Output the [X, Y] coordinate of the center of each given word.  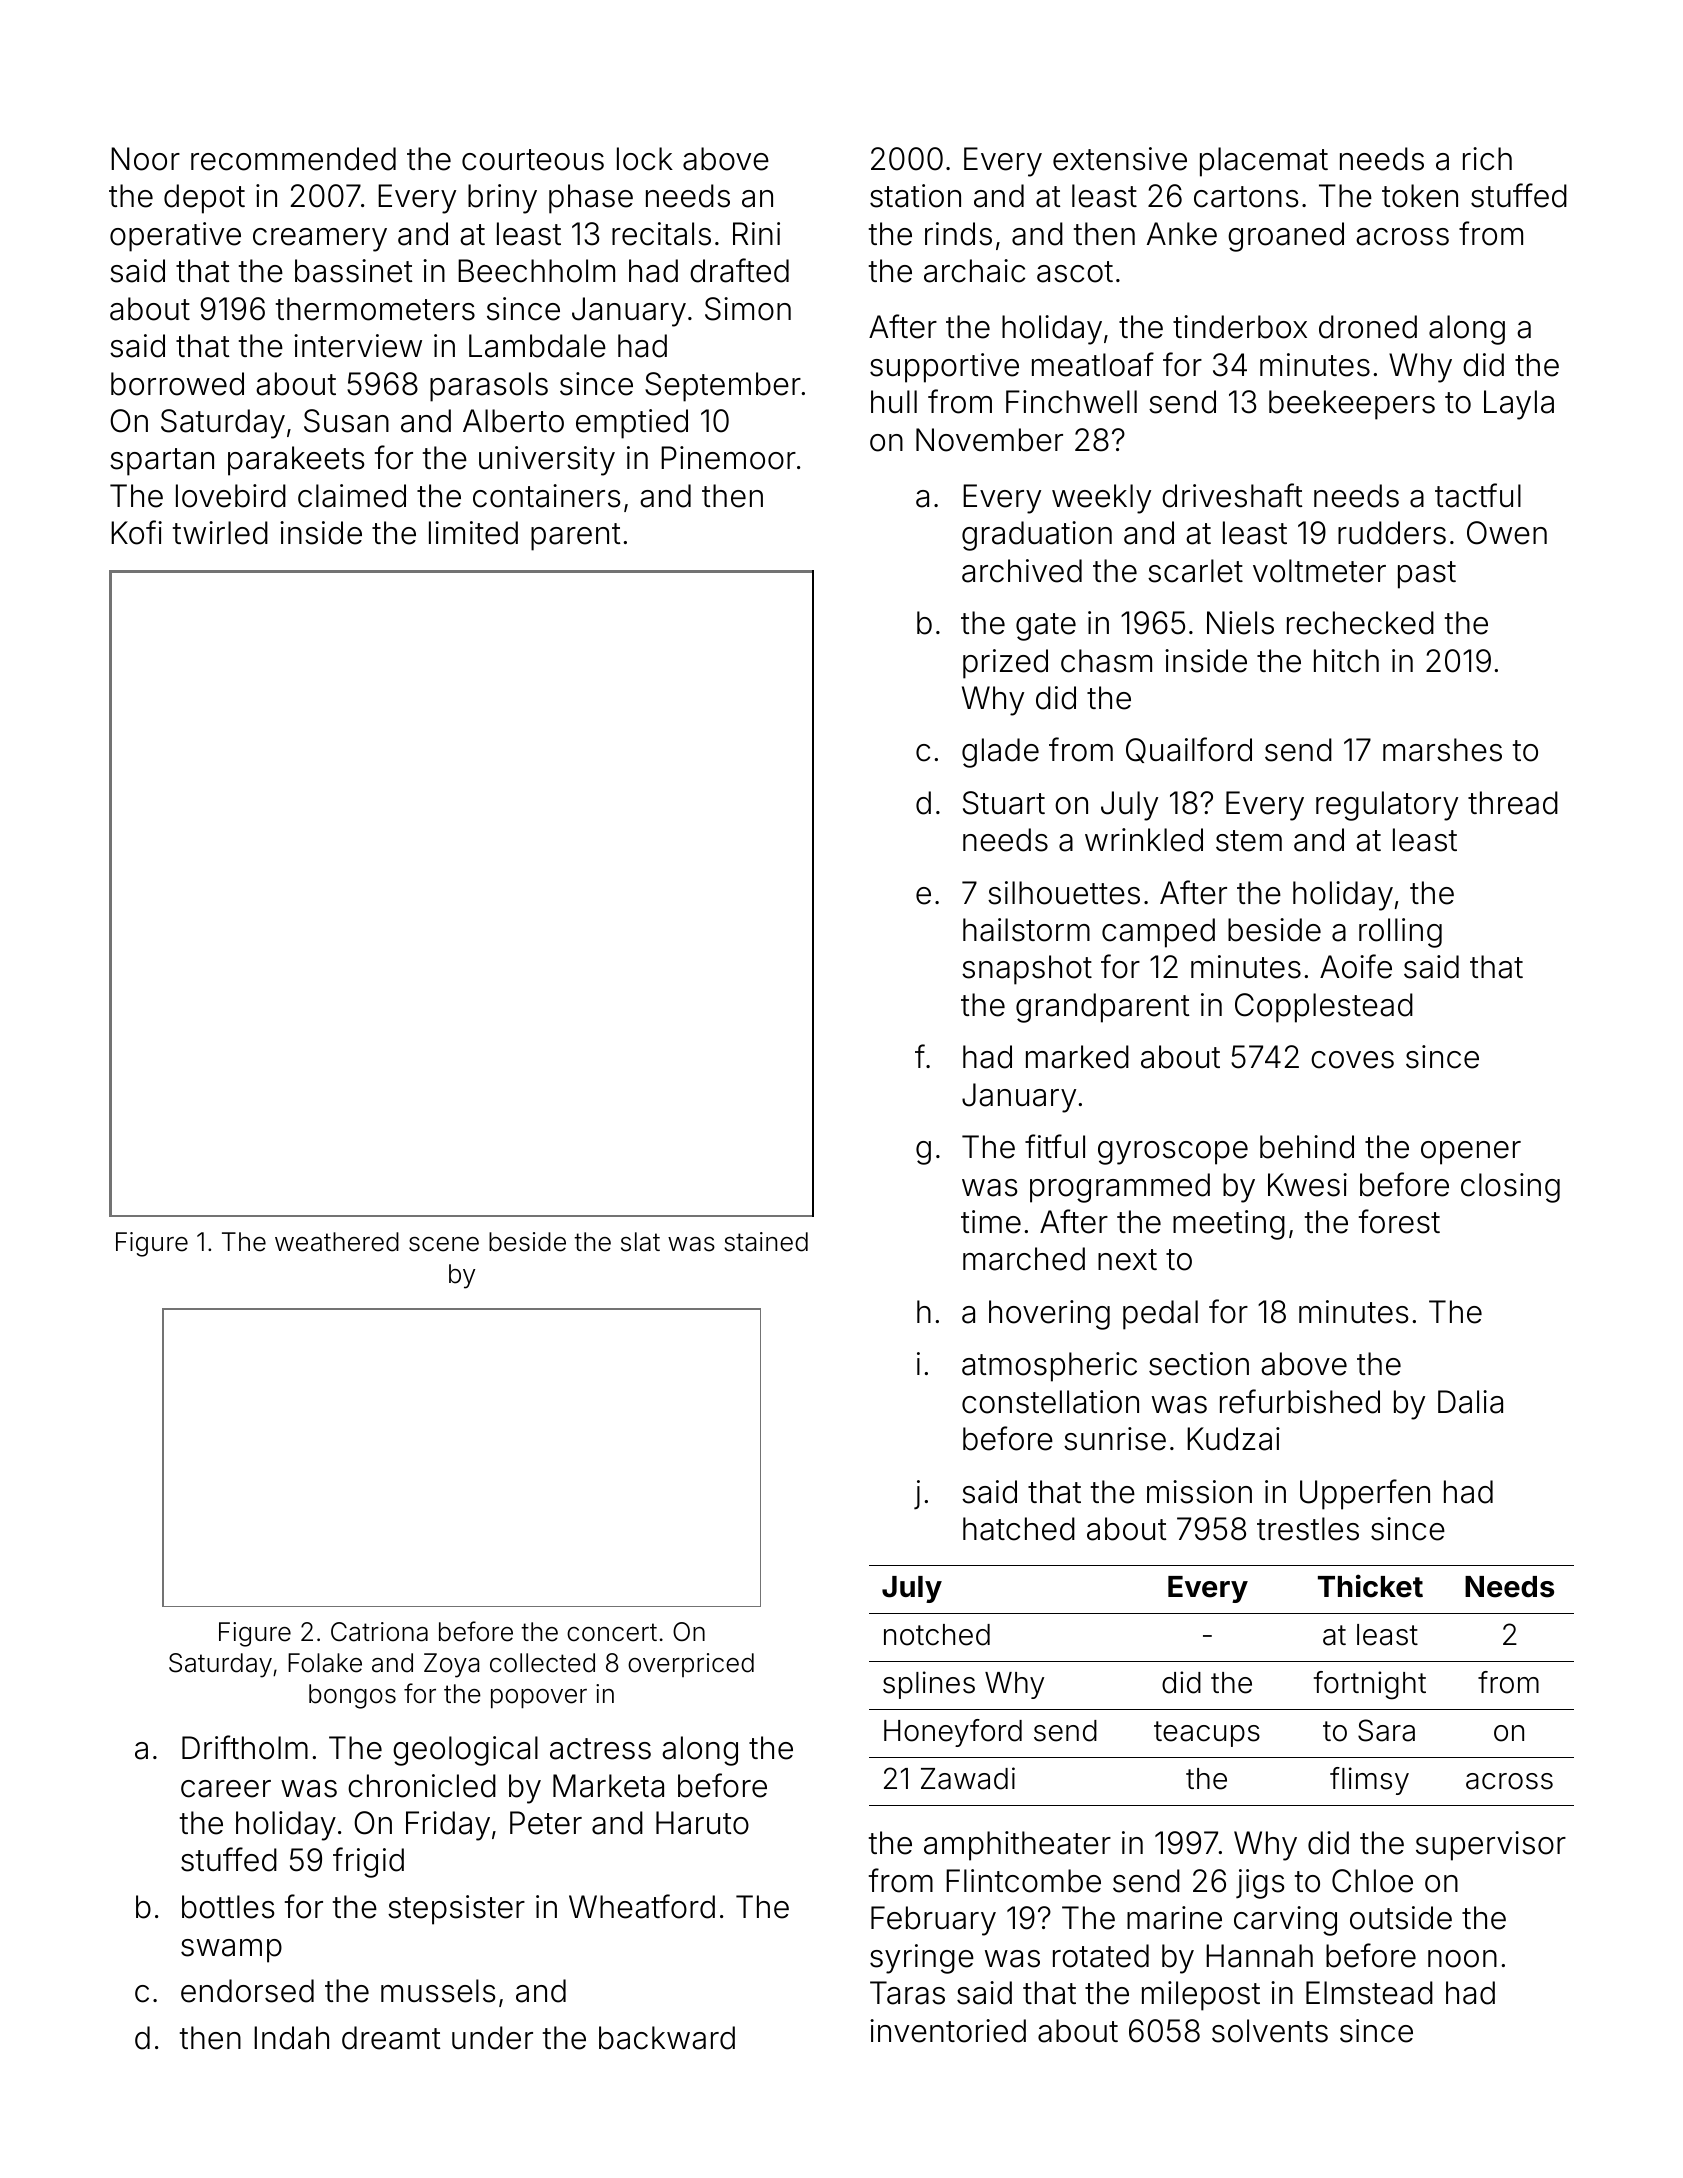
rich [1487, 159]
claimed [352, 496]
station [915, 196]
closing [1510, 1188]
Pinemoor [728, 458]
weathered [337, 1242]
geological [465, 1751]
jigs [1260, 1884]
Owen [1507, 533]
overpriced [691, 1665]
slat [640, 1242]
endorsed [247, 1991]
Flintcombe [1023, 1881]
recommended [293, 159]
